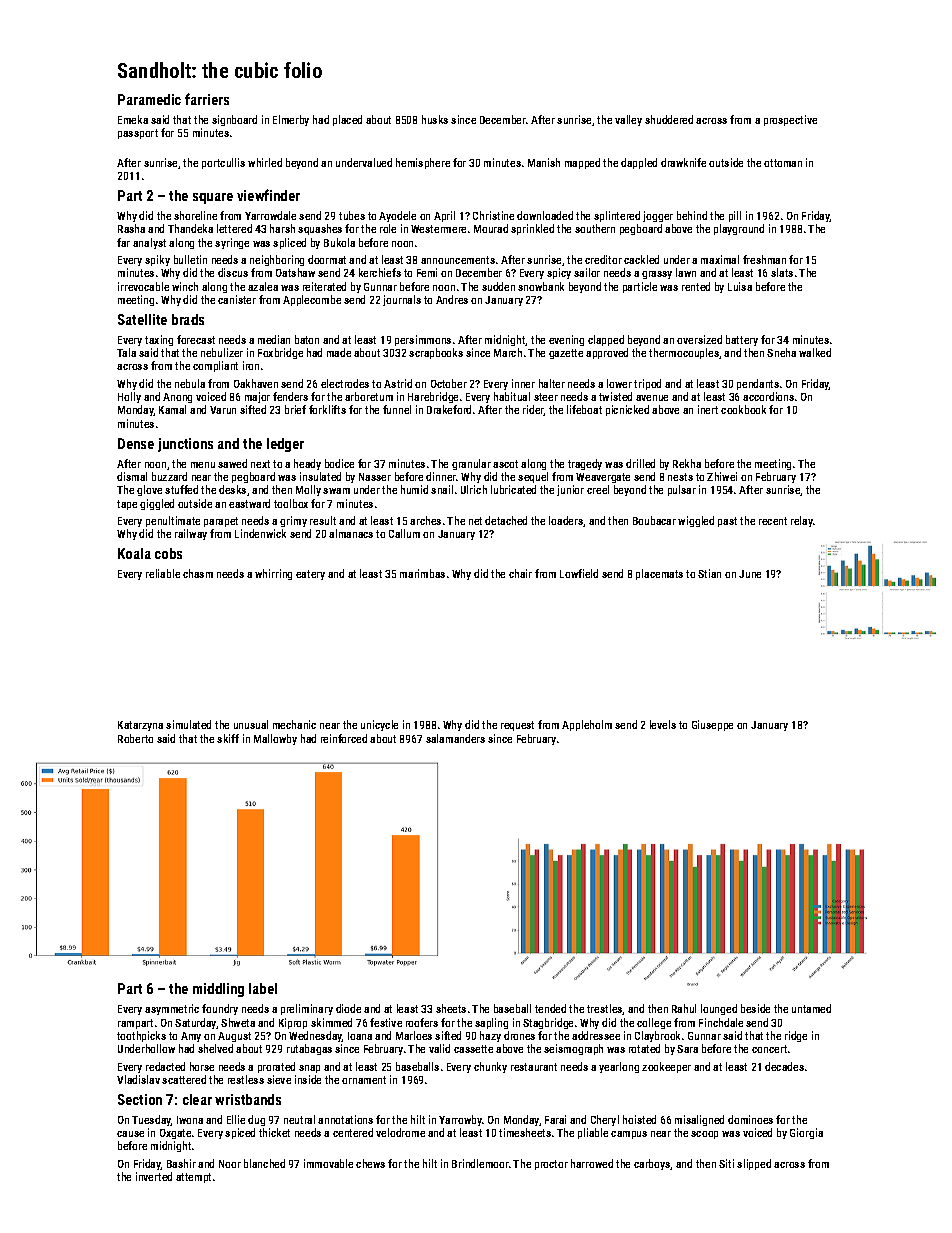 The image size is (952, 1233). I want to click on husks, so click(435, 119).
